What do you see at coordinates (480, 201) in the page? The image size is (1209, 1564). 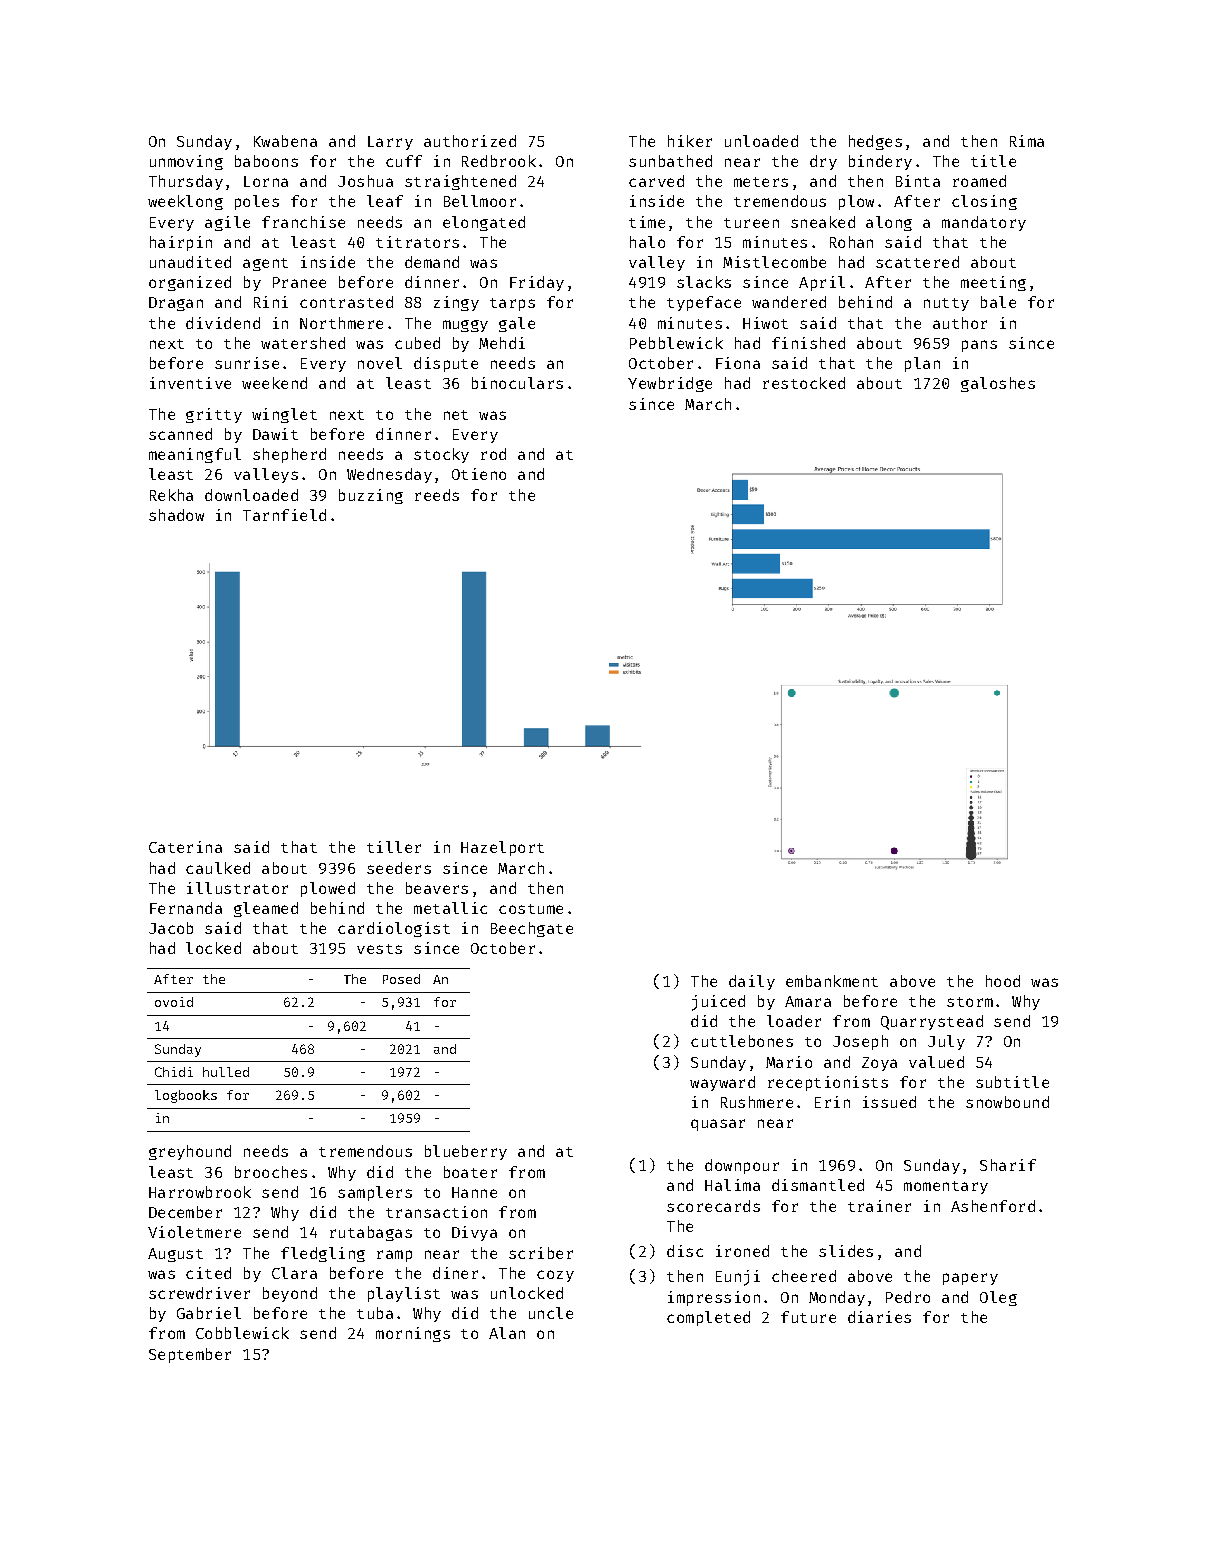 I see `Bellmoor` at bounding box center [480, 201].
